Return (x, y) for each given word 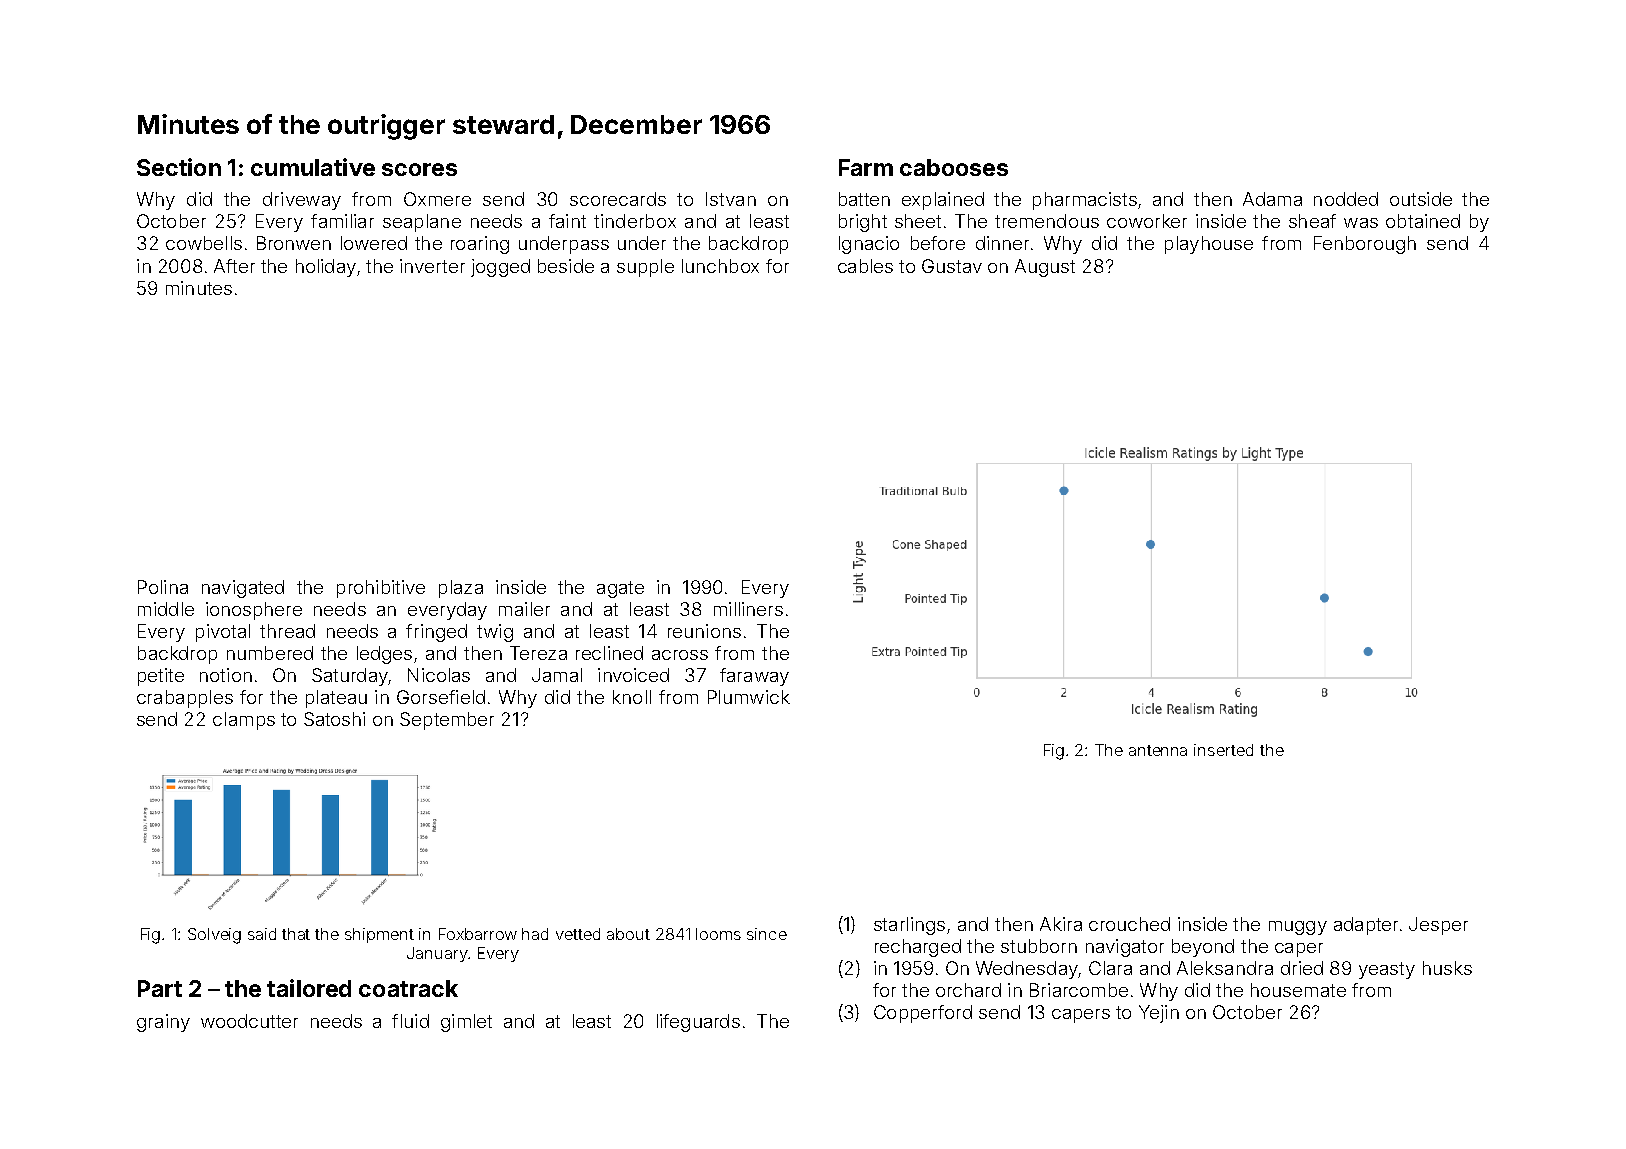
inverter (432, 266)
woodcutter (249, 1021)
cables (865, 266)
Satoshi (334, 719)
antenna (1158, 750)
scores (419, 169)
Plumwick (749, 697)
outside (1421, 199)
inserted (1223, 750)
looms (718, 934)
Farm (866, 167)
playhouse (1209, 245)
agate (620, 589)
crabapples (185, 699)
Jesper (1438, 926)
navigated (243, 589)
